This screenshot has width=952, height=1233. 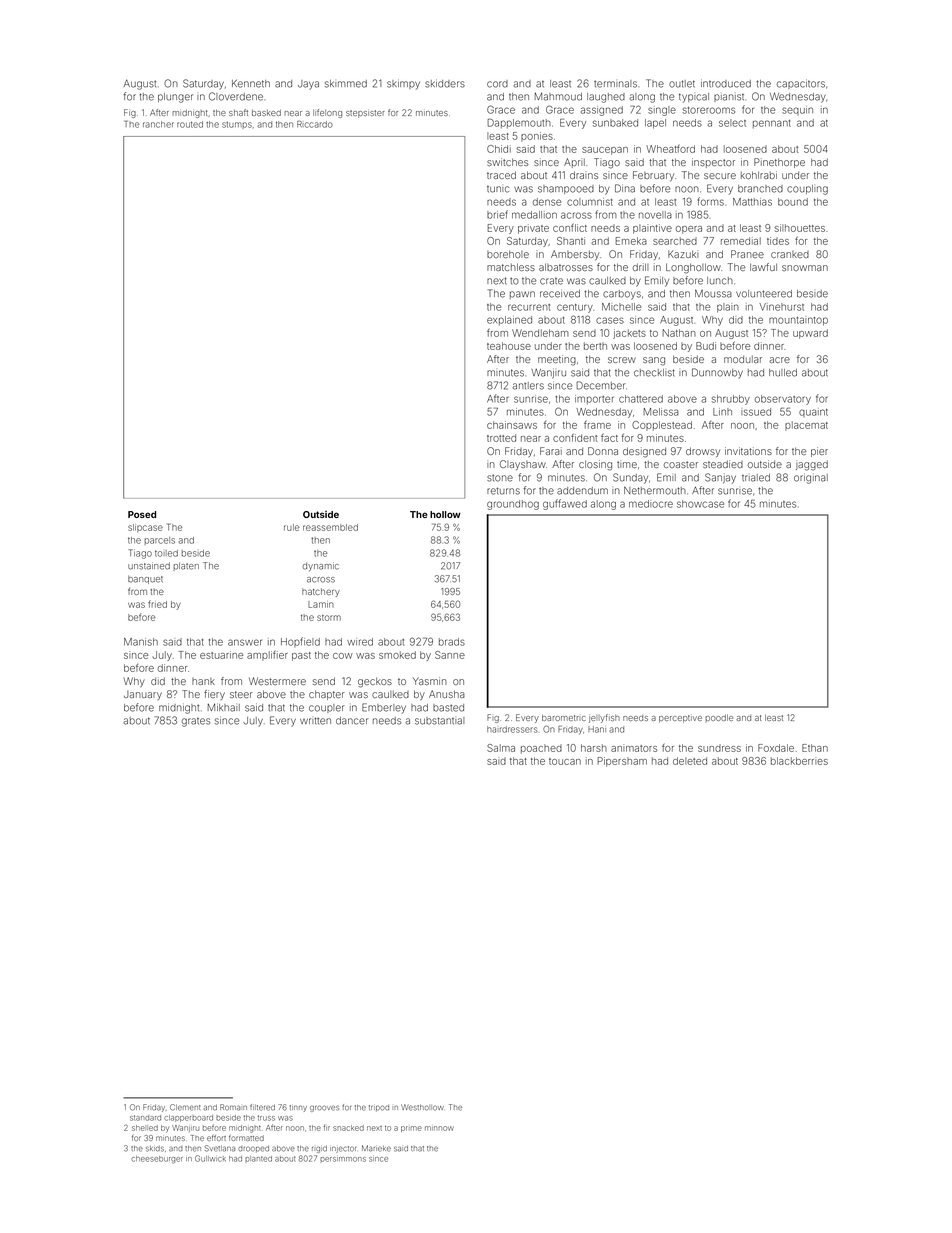 What do you see at coordinates (298, 1108) in the screenshot?
I see `tinny` at bounding box center [298, 1108].
